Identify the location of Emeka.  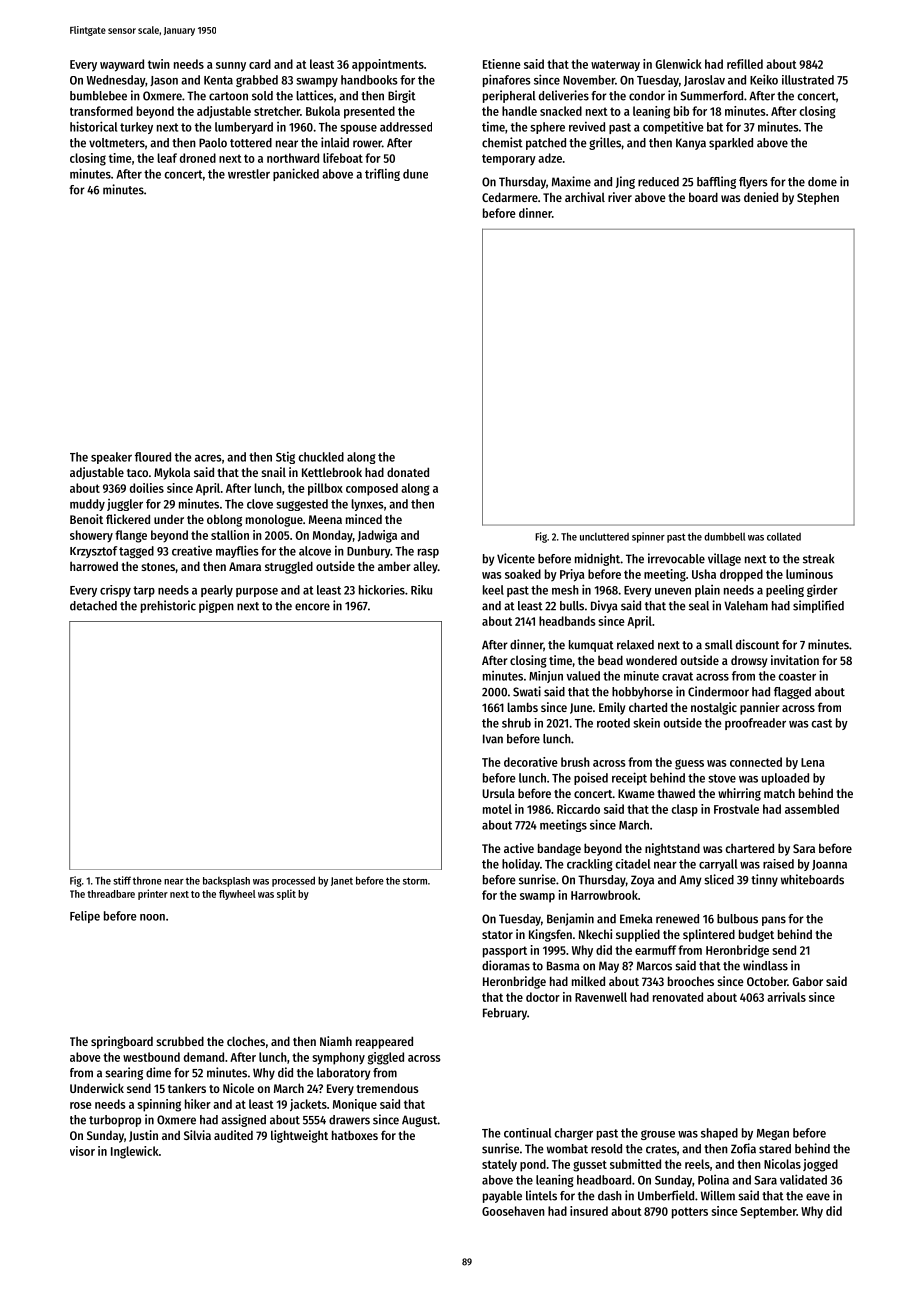
(636, 919).
